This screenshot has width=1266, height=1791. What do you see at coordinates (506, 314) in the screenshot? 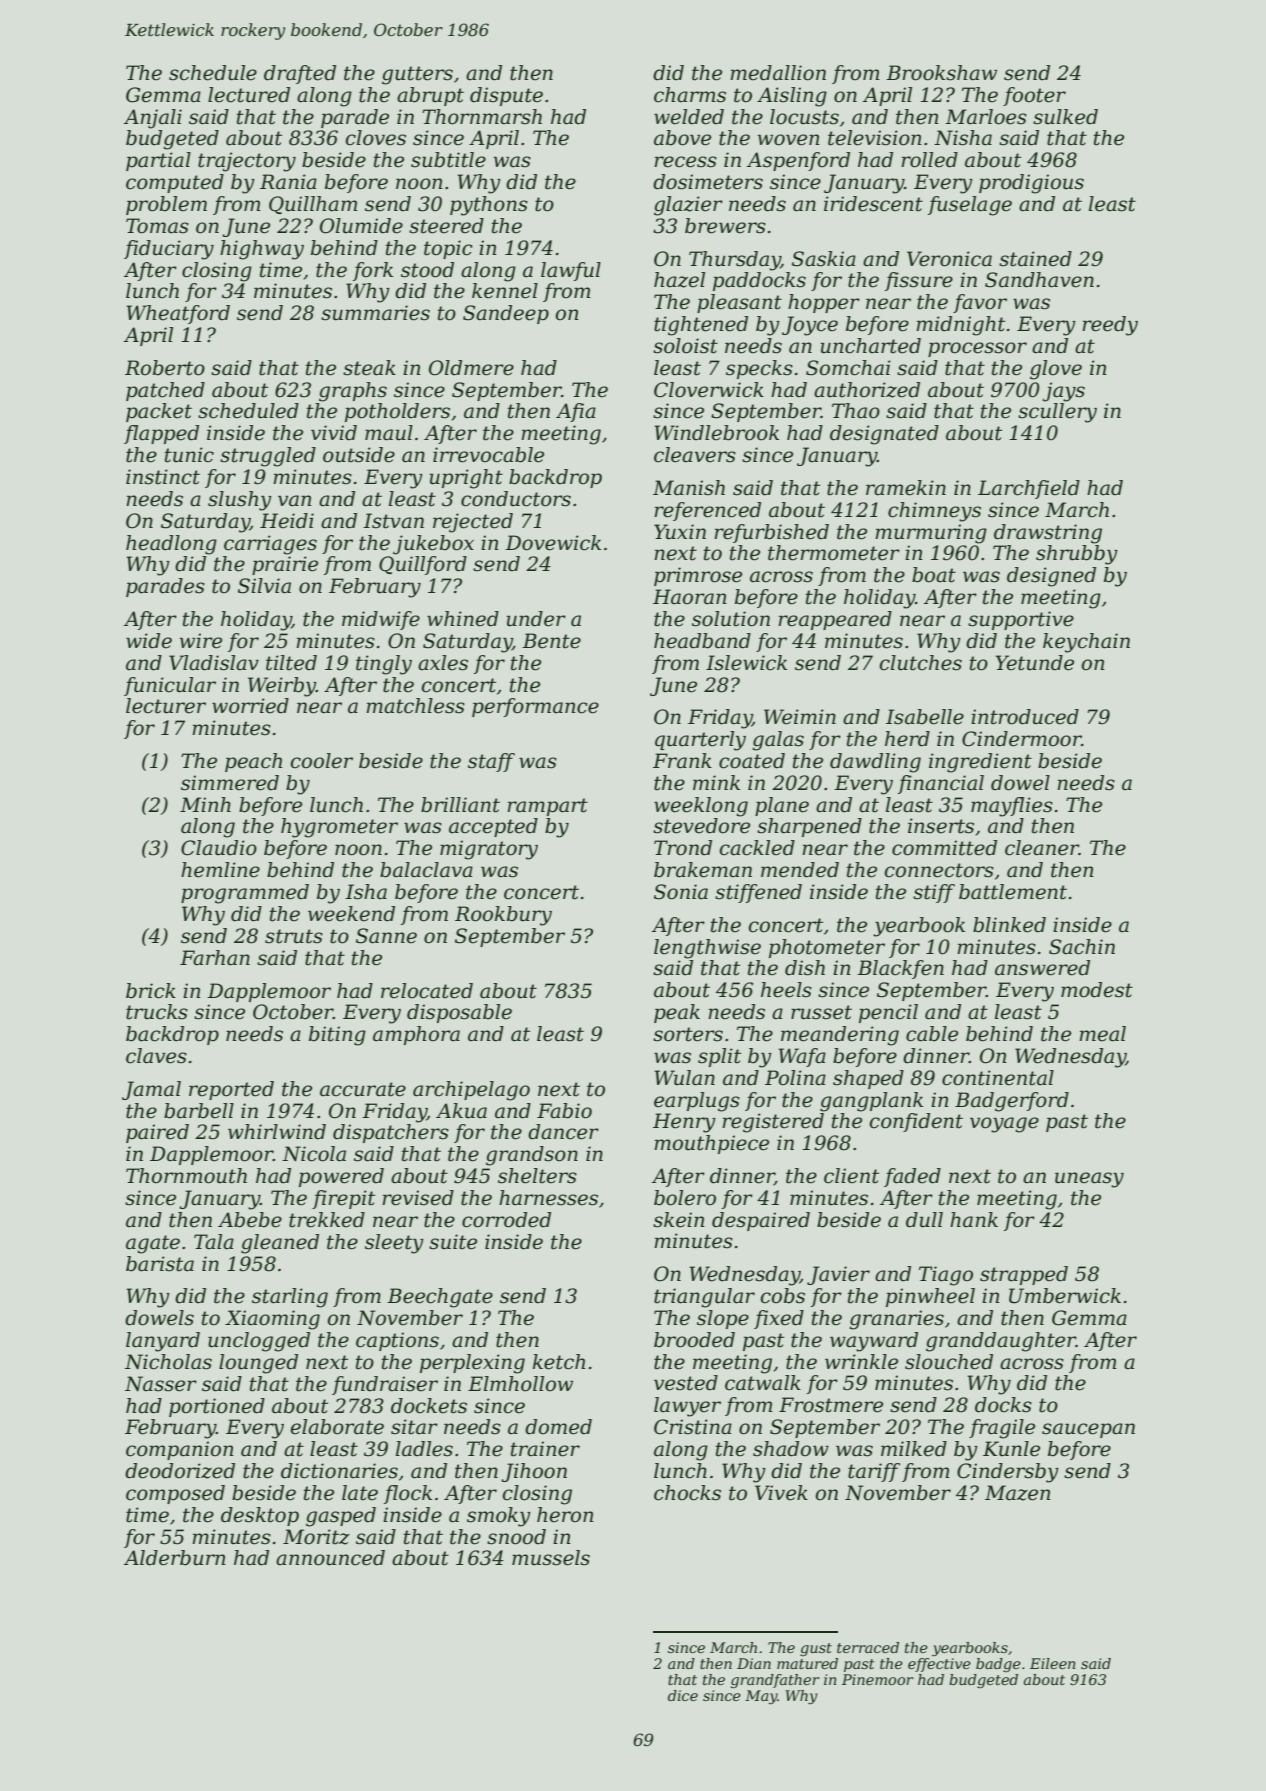
I see `Sandeep` at bounding box center [506, 314].
